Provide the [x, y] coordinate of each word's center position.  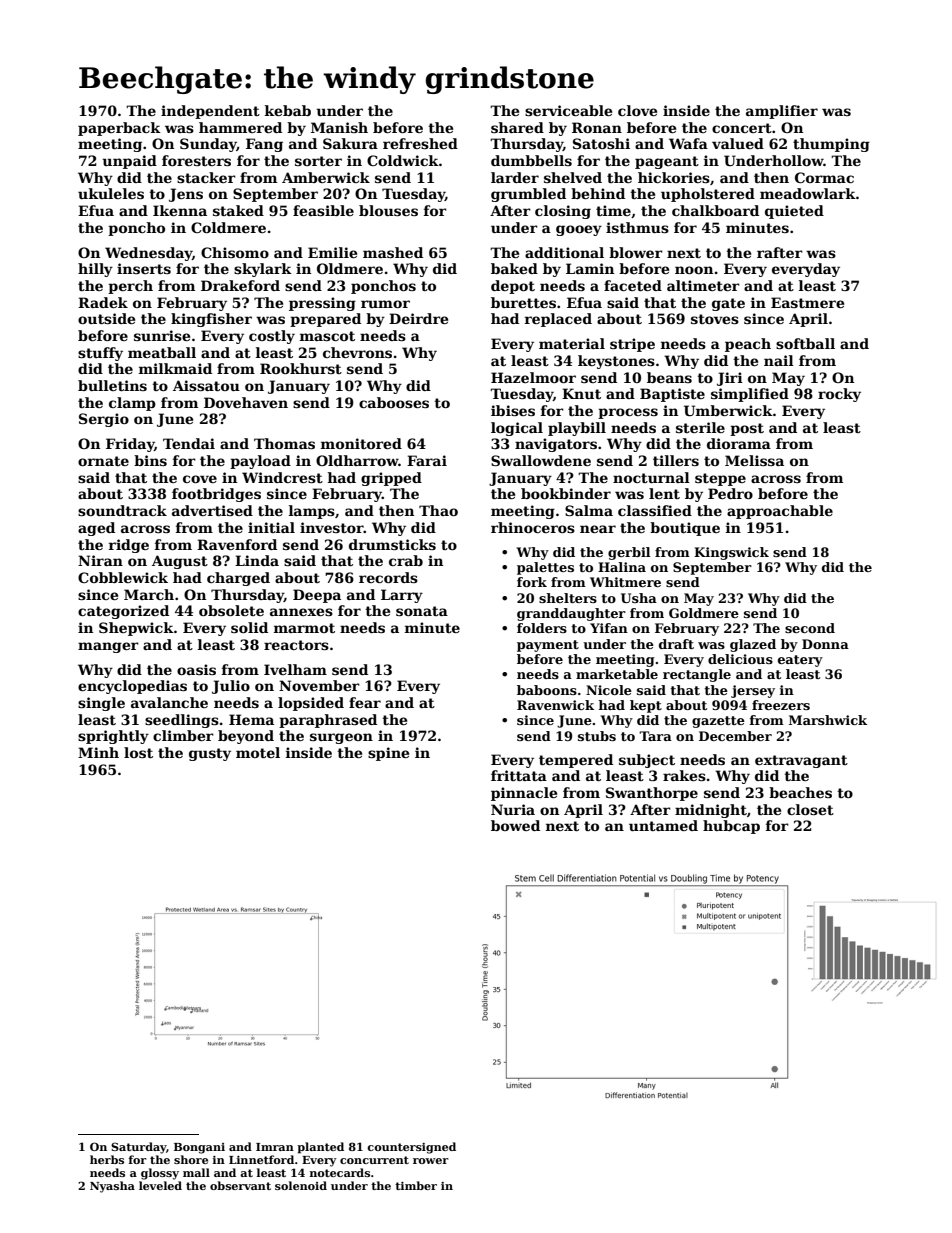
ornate [103, 461]
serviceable [568, 110]
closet [810, 809]
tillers [676, 460]
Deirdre [418, 318]
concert [742, 128]
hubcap [731, 827]
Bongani [199, 1148]
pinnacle [524, 794]
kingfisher [211, 320]
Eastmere [807, 302]
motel [258, 752]
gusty [210, 754]
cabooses [394, 402]
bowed [515, 825]
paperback [119, 129]
